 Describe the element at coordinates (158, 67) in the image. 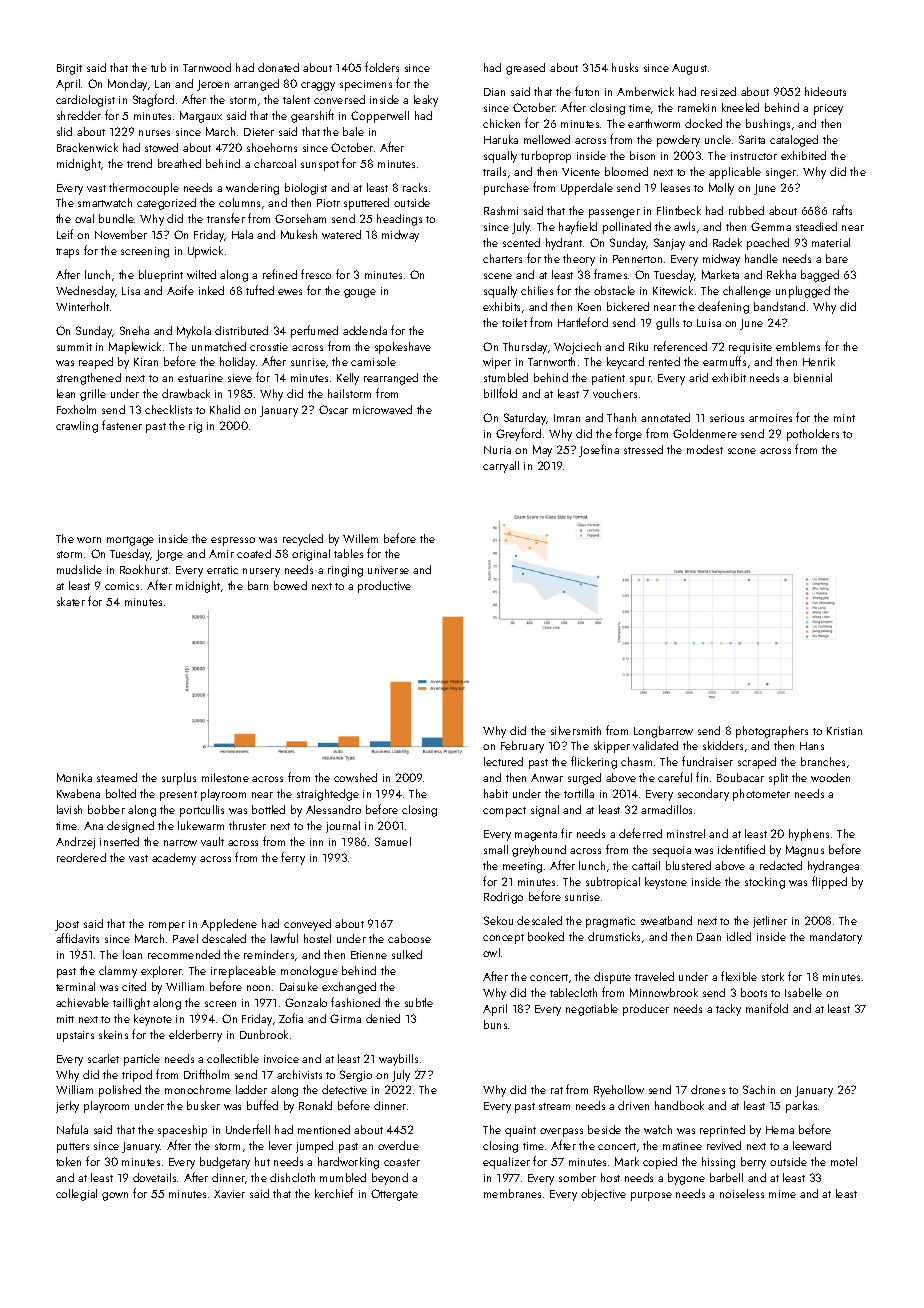

I see `tub` at that location.
